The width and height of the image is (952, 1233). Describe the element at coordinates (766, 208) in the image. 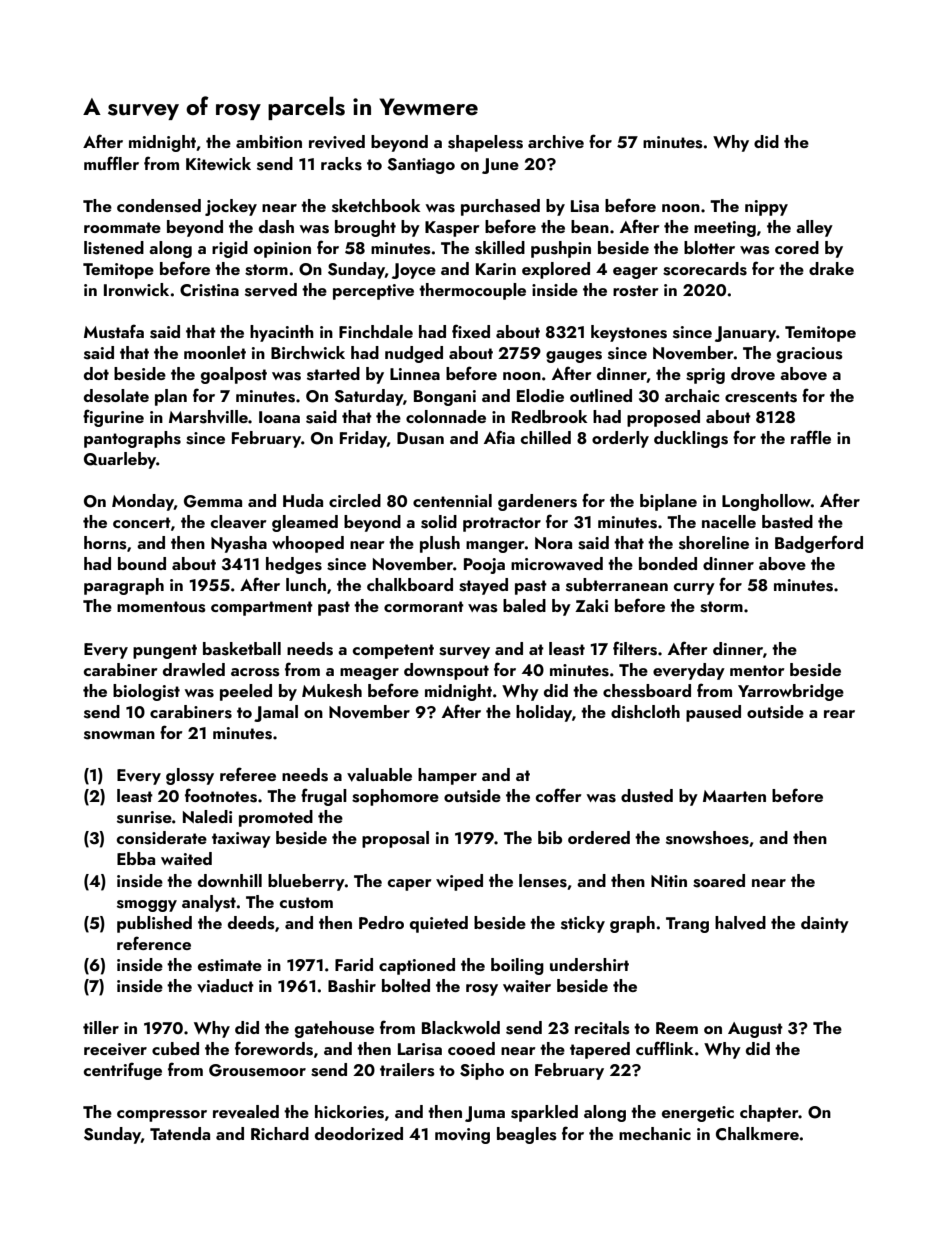

I see `nippy` at that location.
